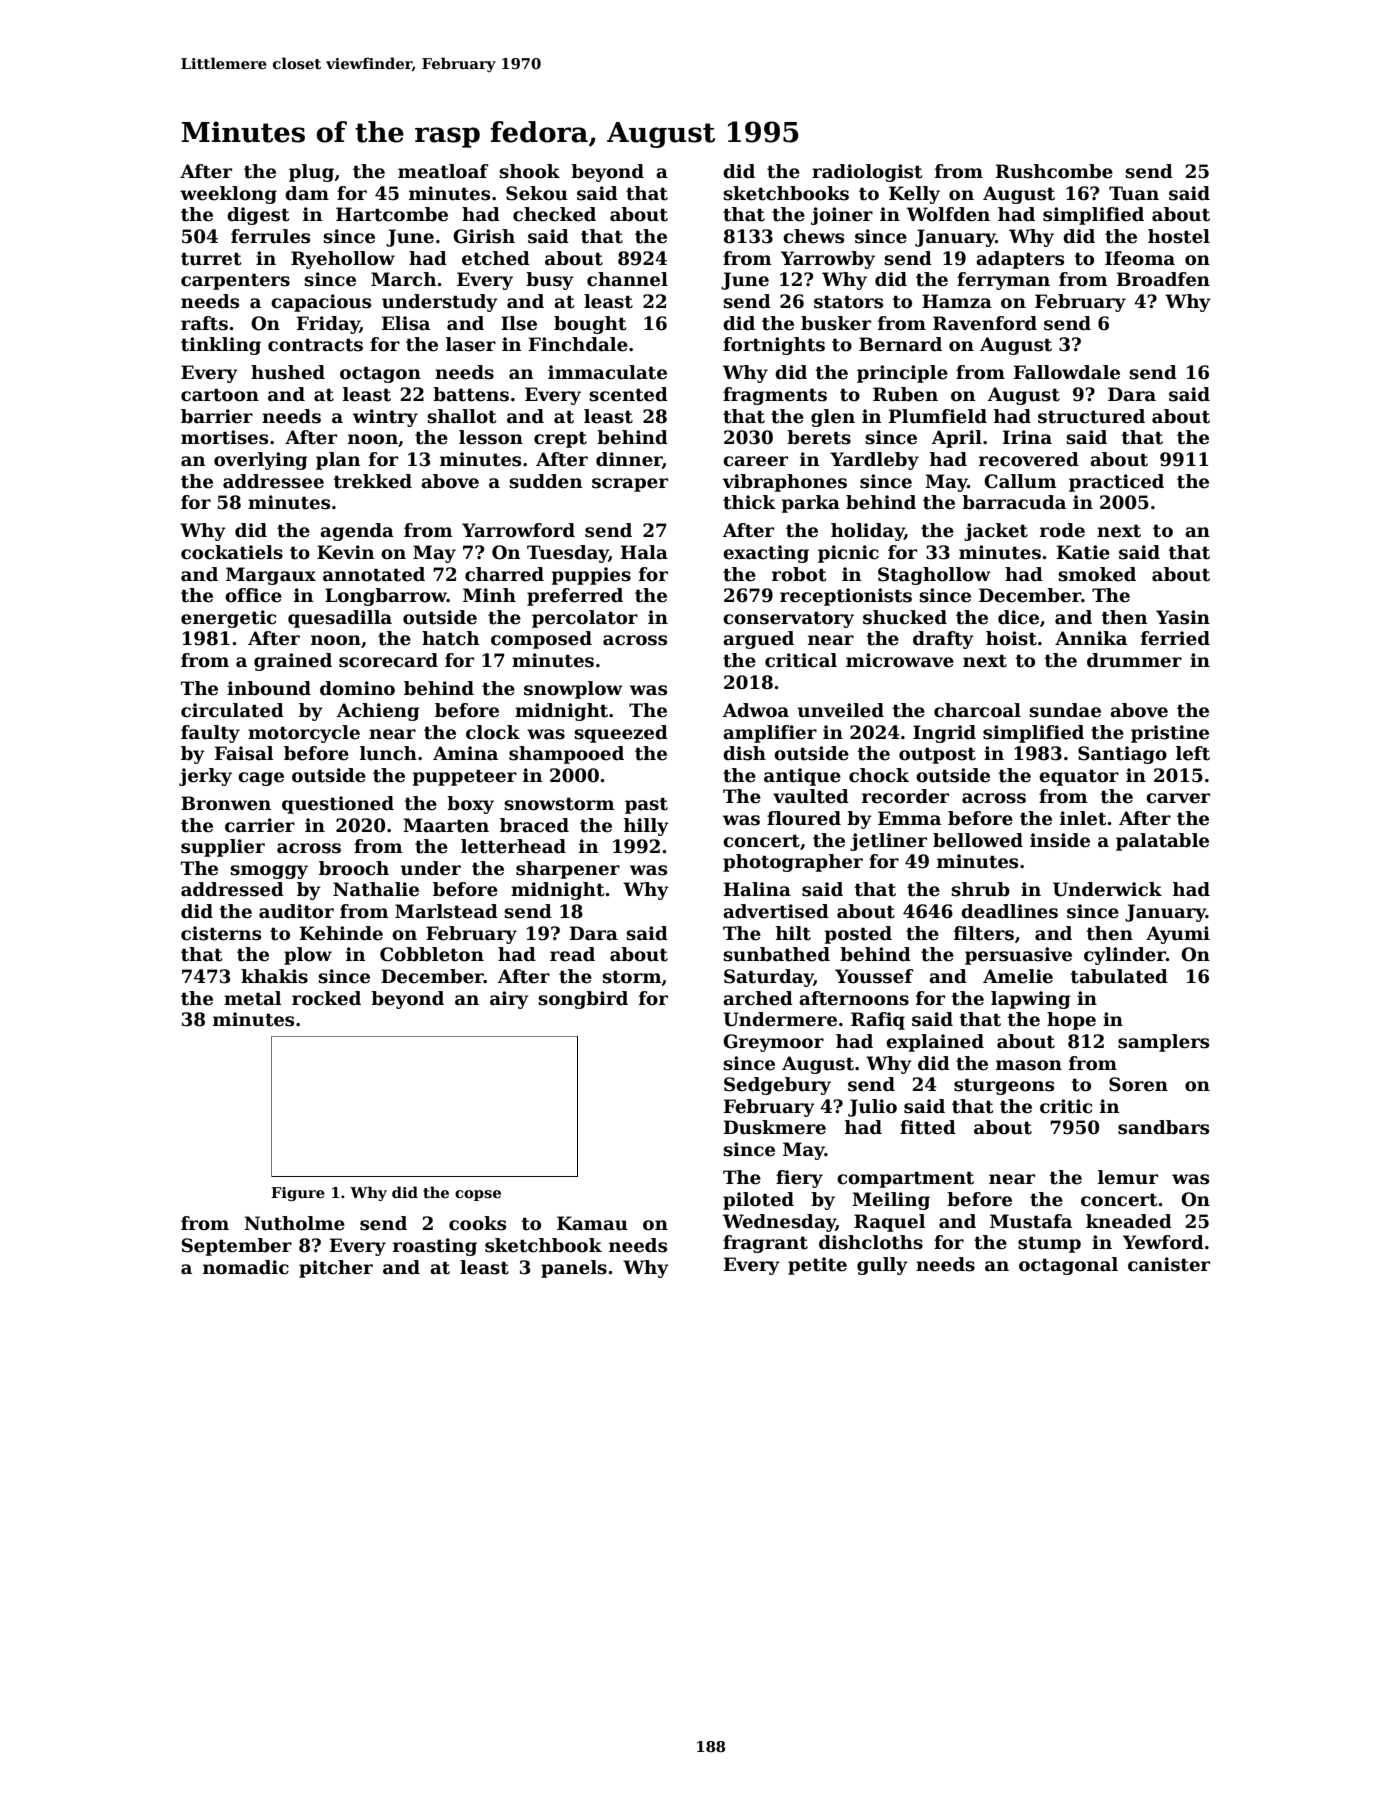 The width and height of the image is (1391, 1800). Describe the element at coordinates (443, 171) in the image. I see `meatloaf` at that location.
